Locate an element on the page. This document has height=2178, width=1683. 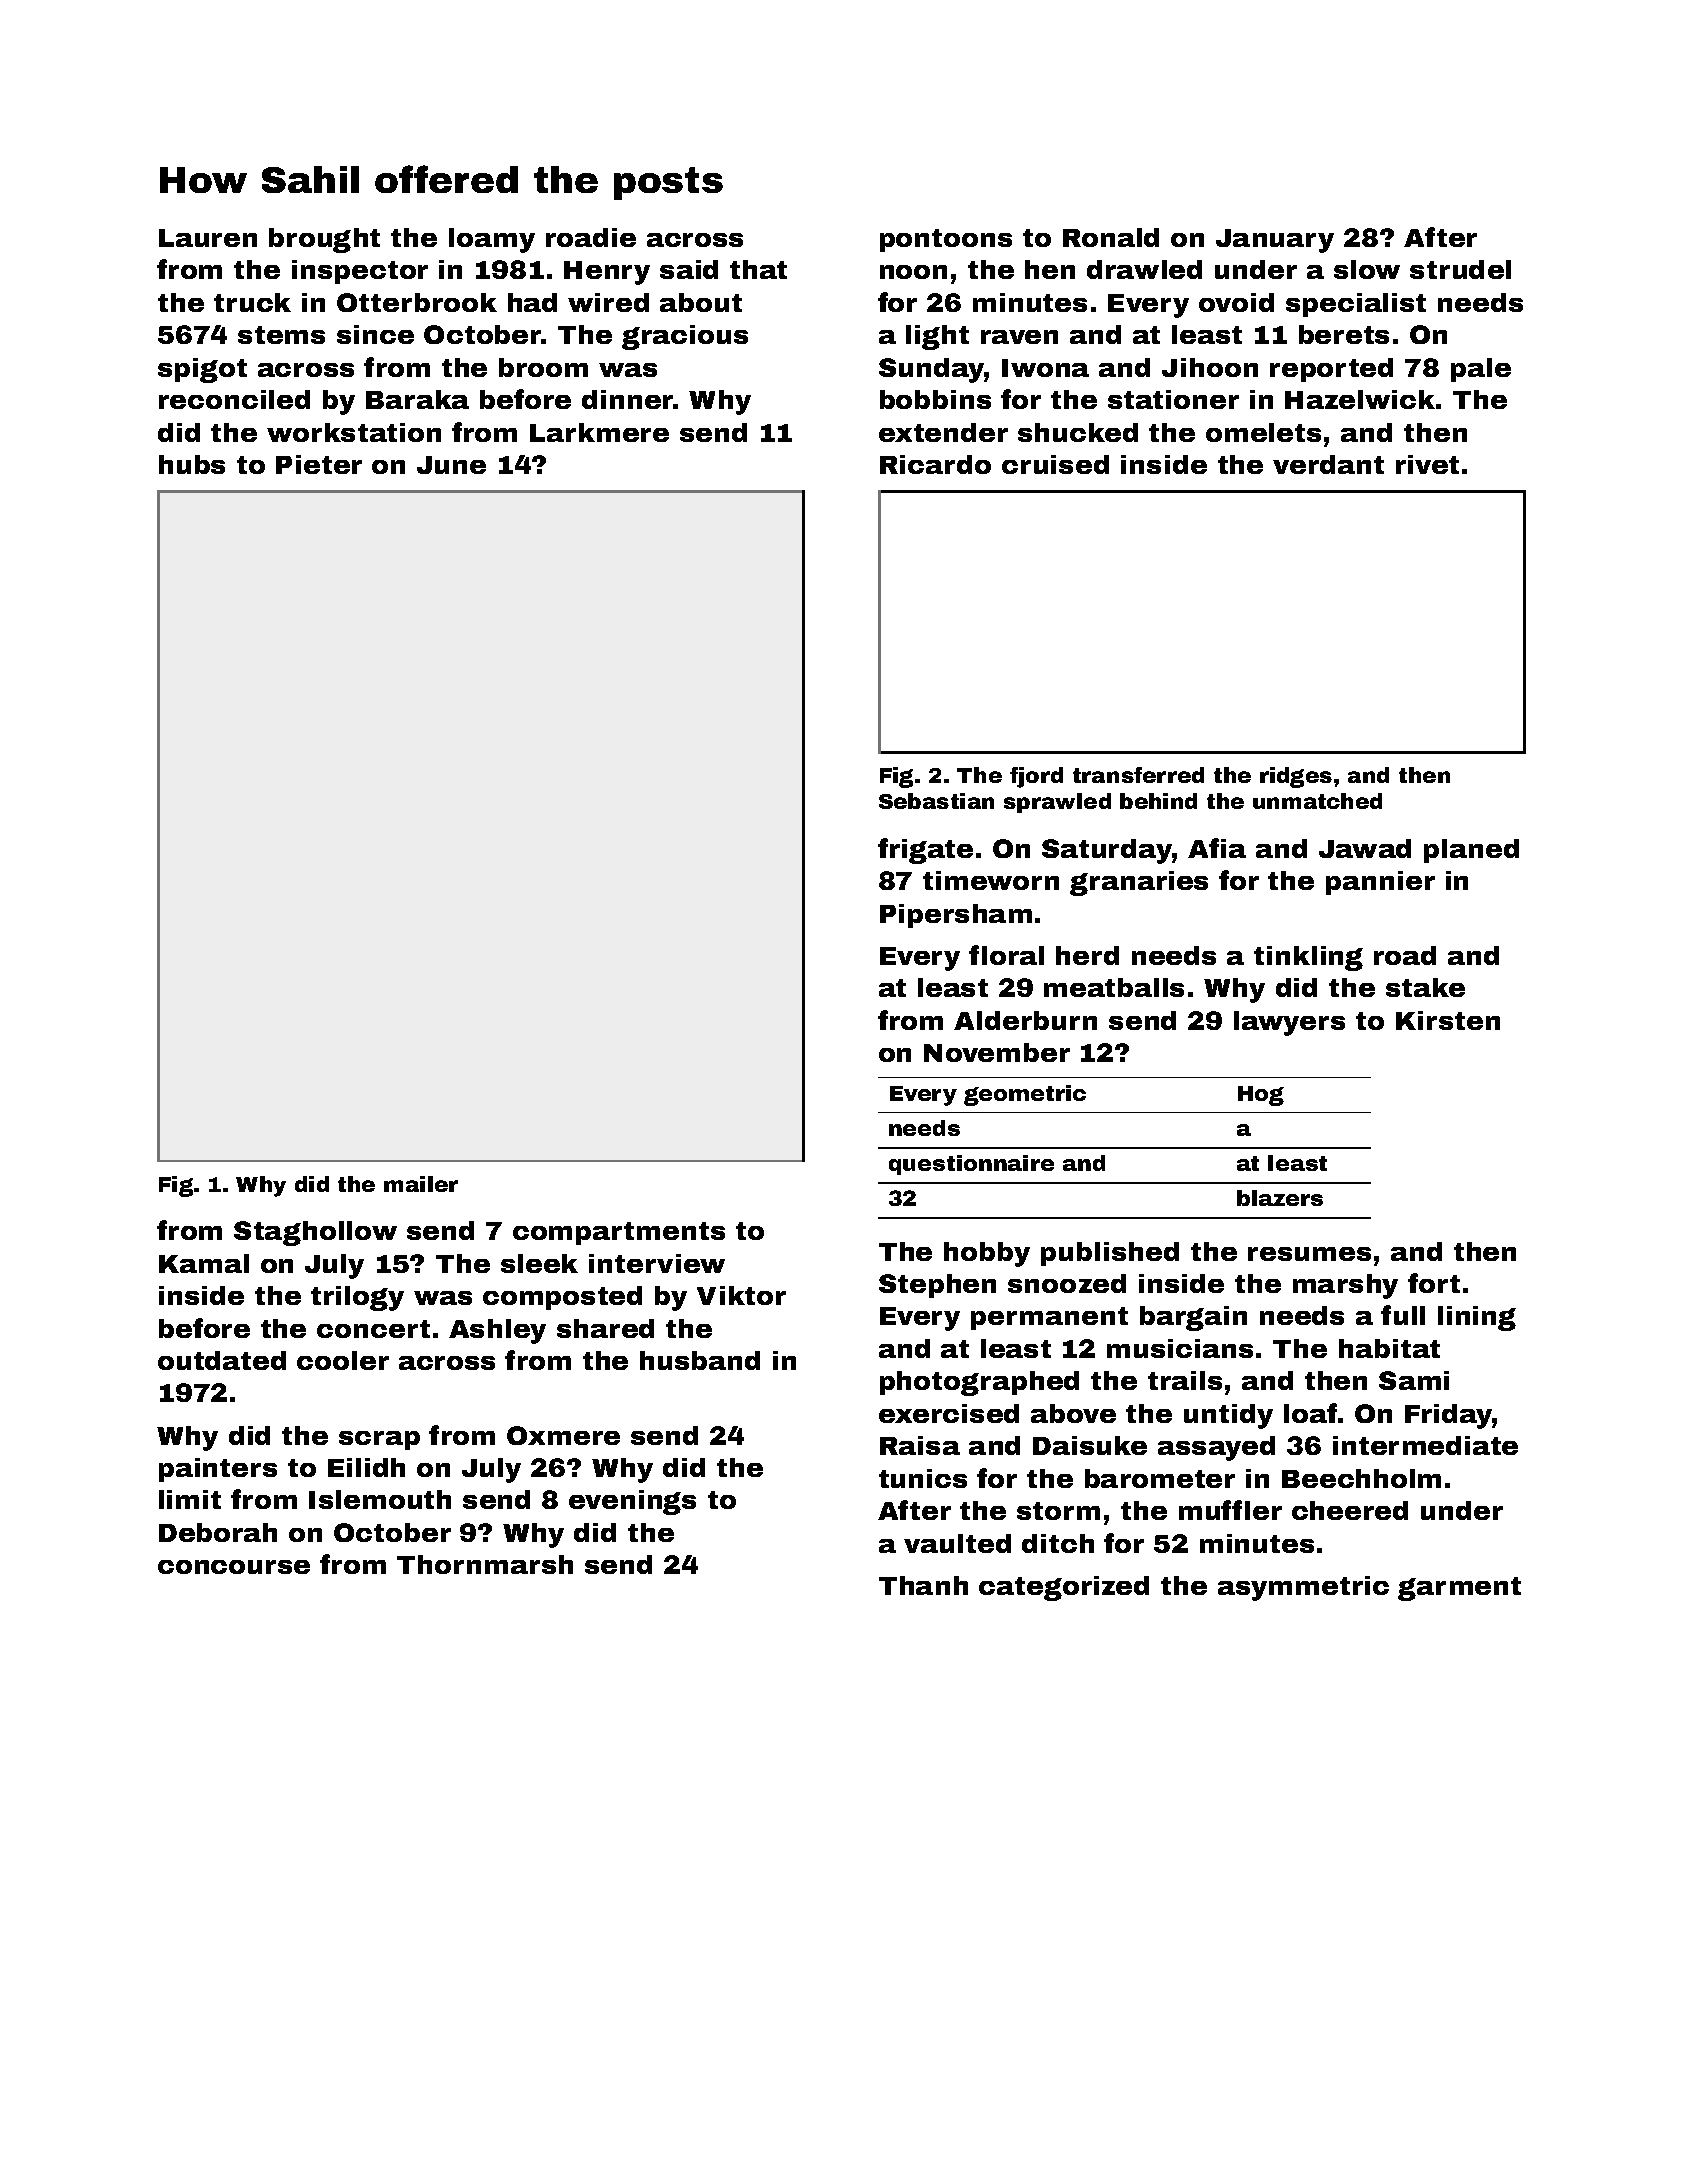
Staghollow is located at coordinates (315, 1233).
